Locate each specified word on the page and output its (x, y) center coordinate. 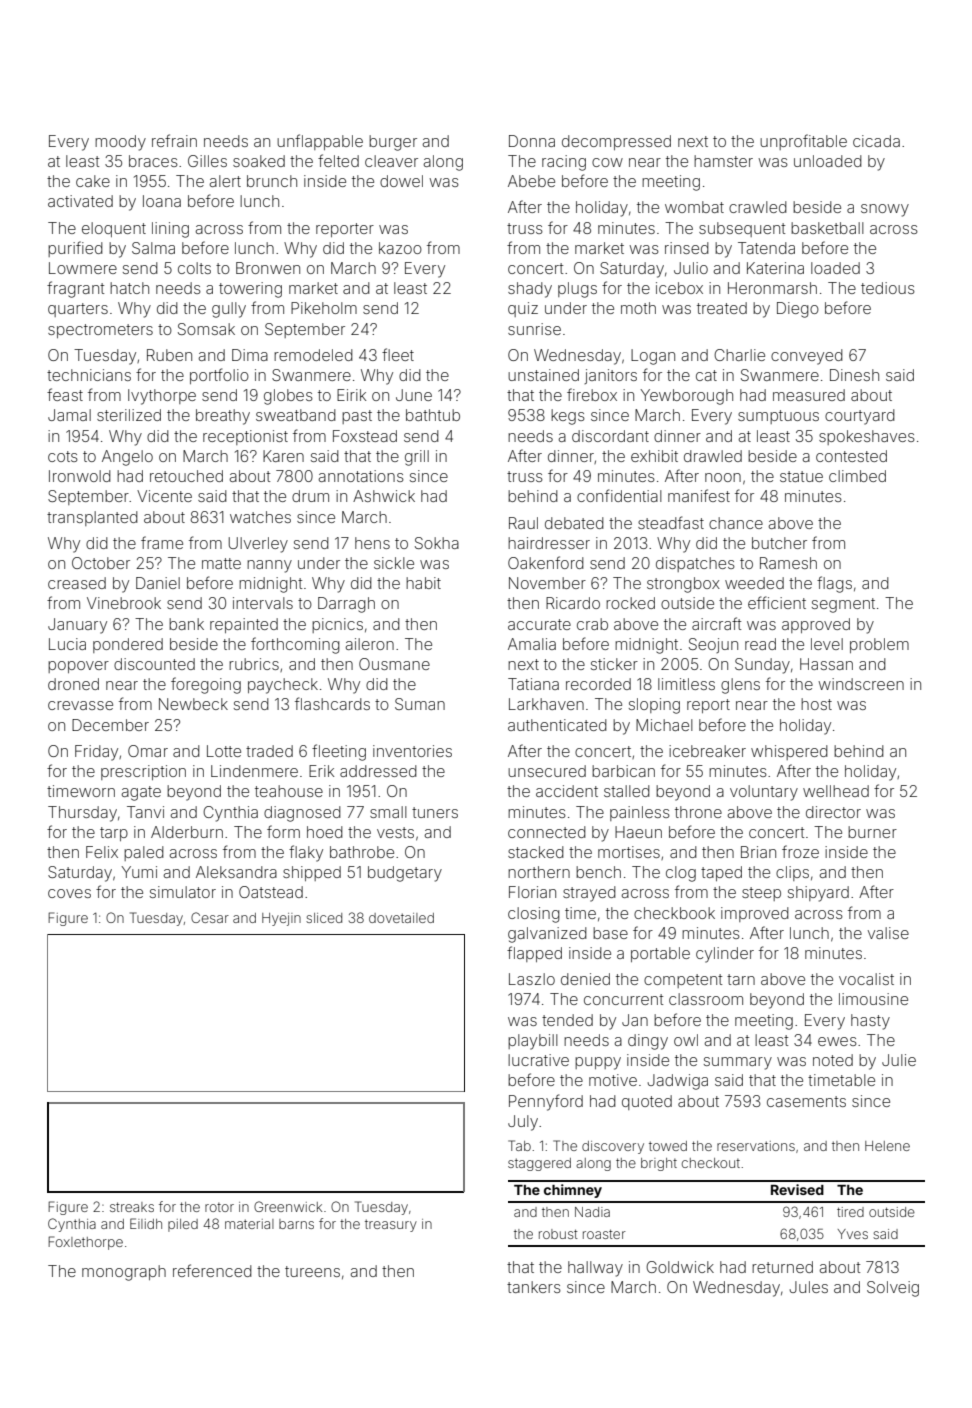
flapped (534, 954)
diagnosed (302, 814)
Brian (758, 852)
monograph (124, 1273)
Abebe (531, 181)
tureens (312, 1271)
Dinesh (854, 375)
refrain (174, 140)
